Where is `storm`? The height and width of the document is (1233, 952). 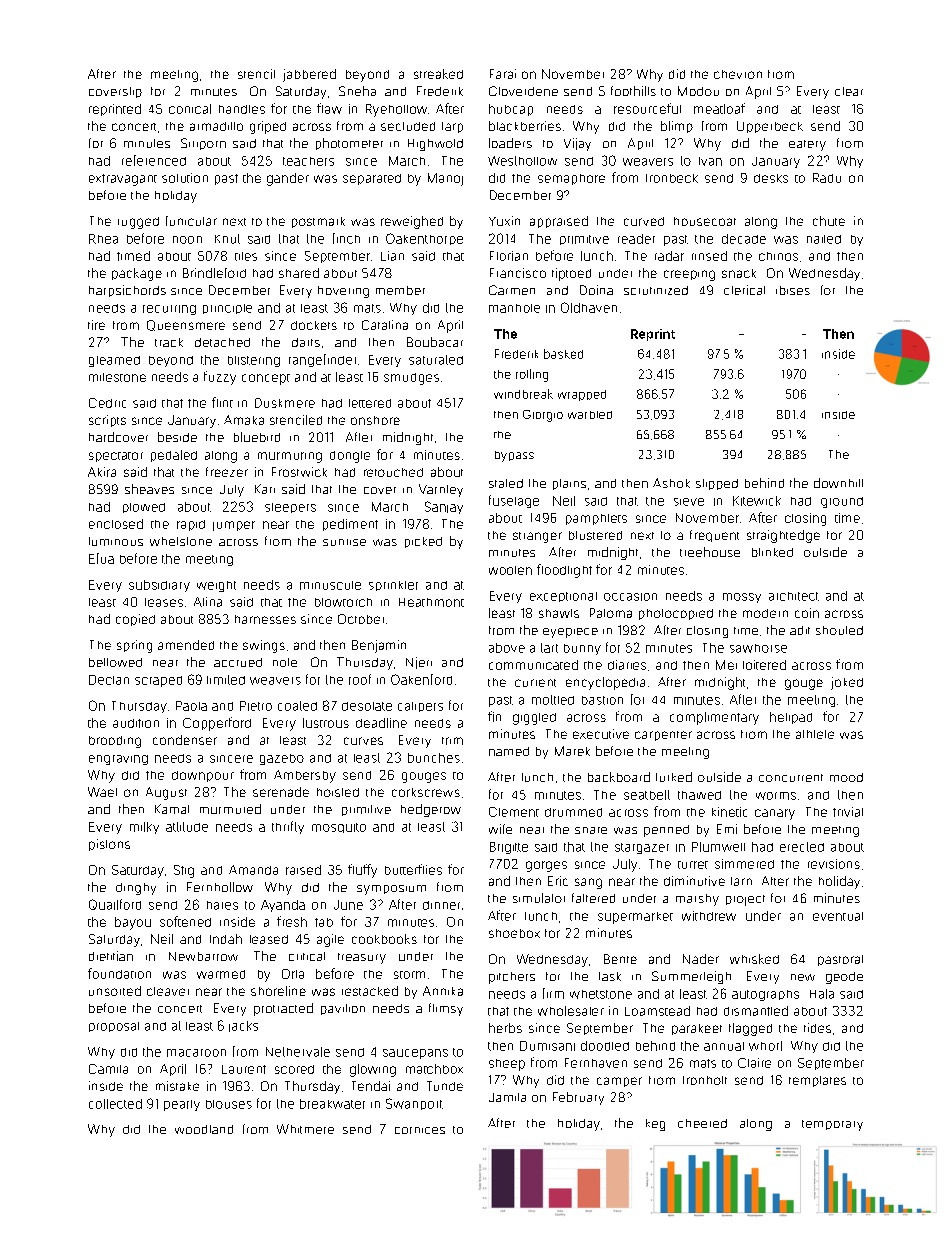 storm is located at coordinates (409, 975).
